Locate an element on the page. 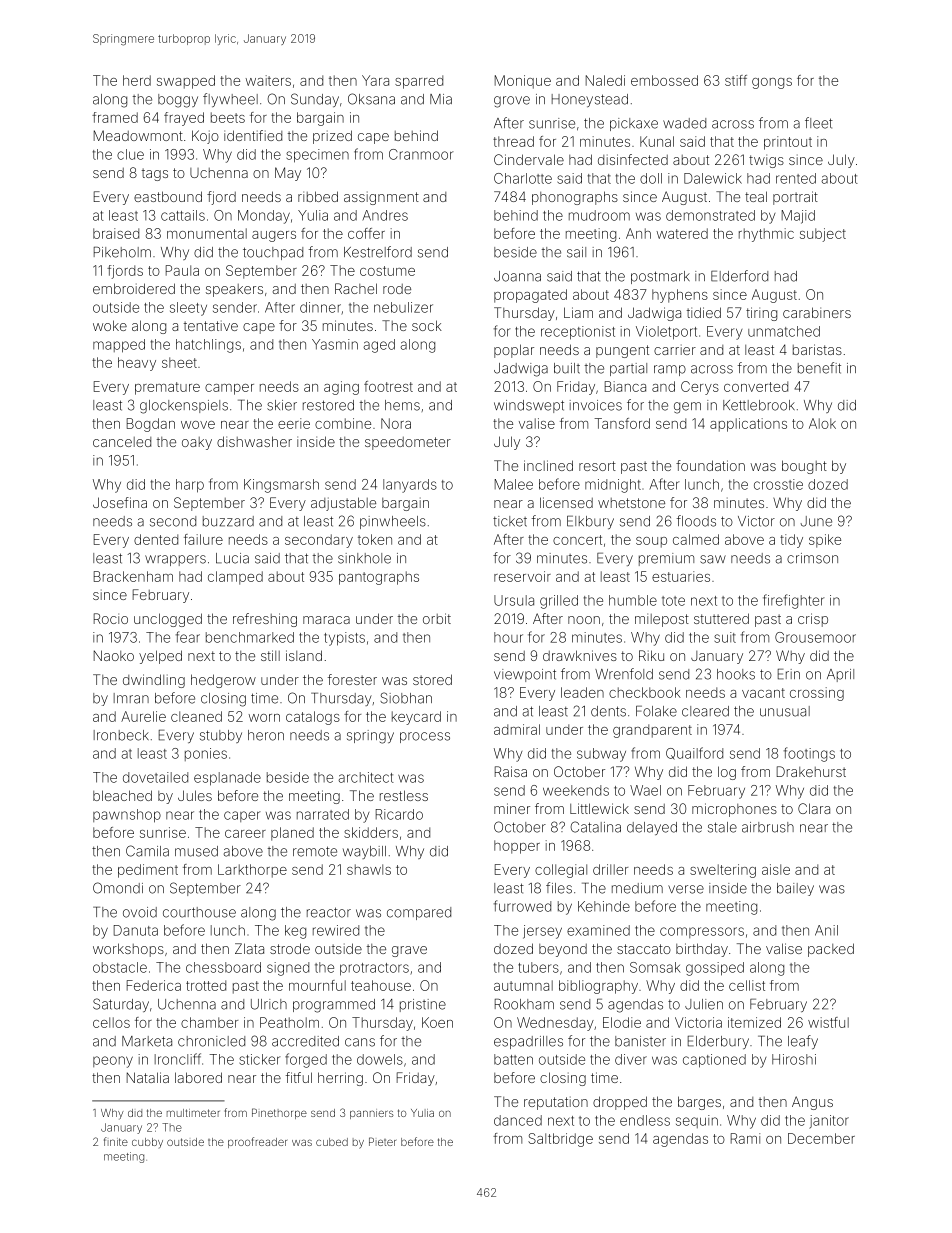 The width and height of the page is (952, 1233). poplar is located at coordinates (514, 351).
